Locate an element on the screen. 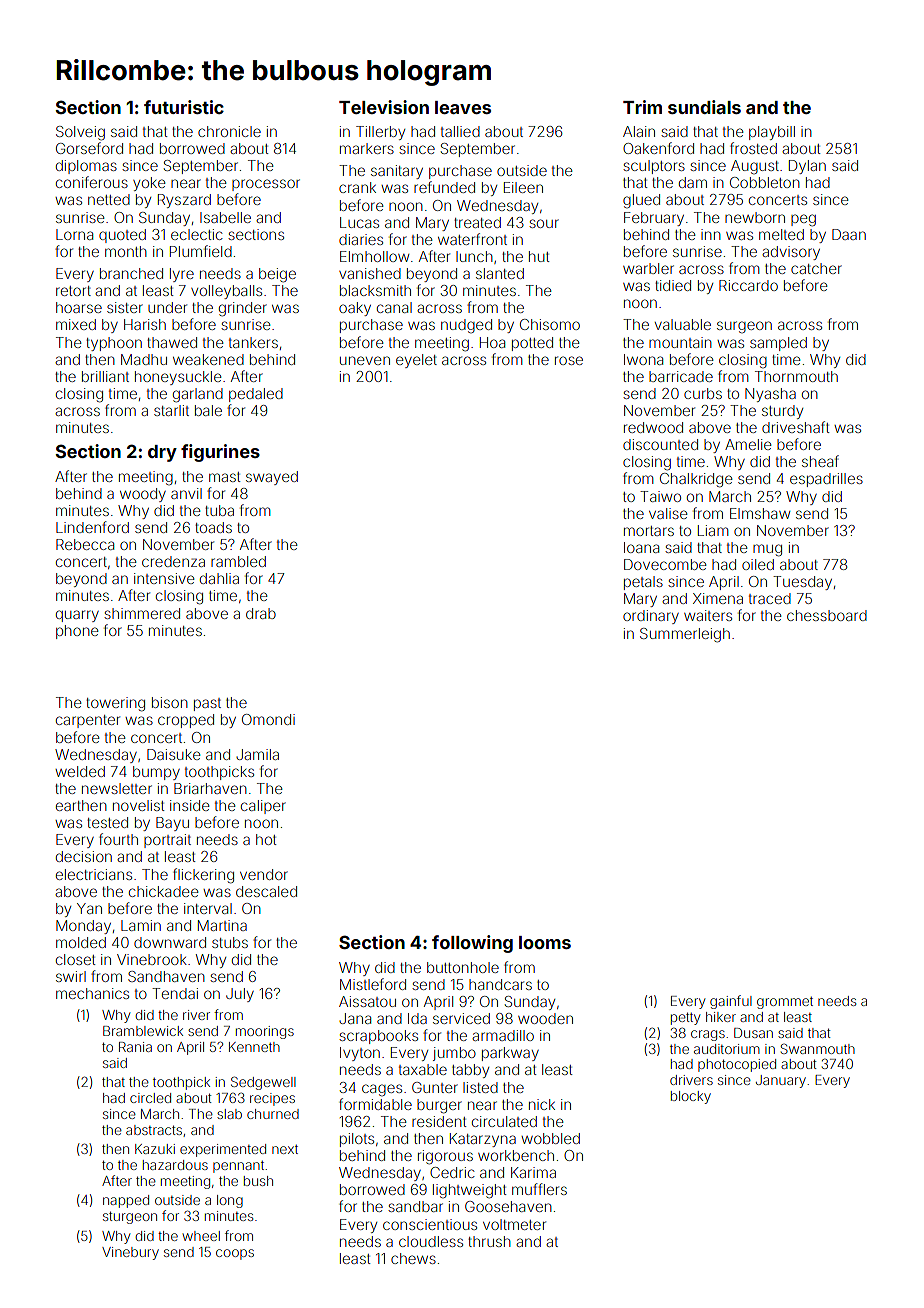 This screenshot has width=924, height=1308. looms is located at coordinates (545, 942).
